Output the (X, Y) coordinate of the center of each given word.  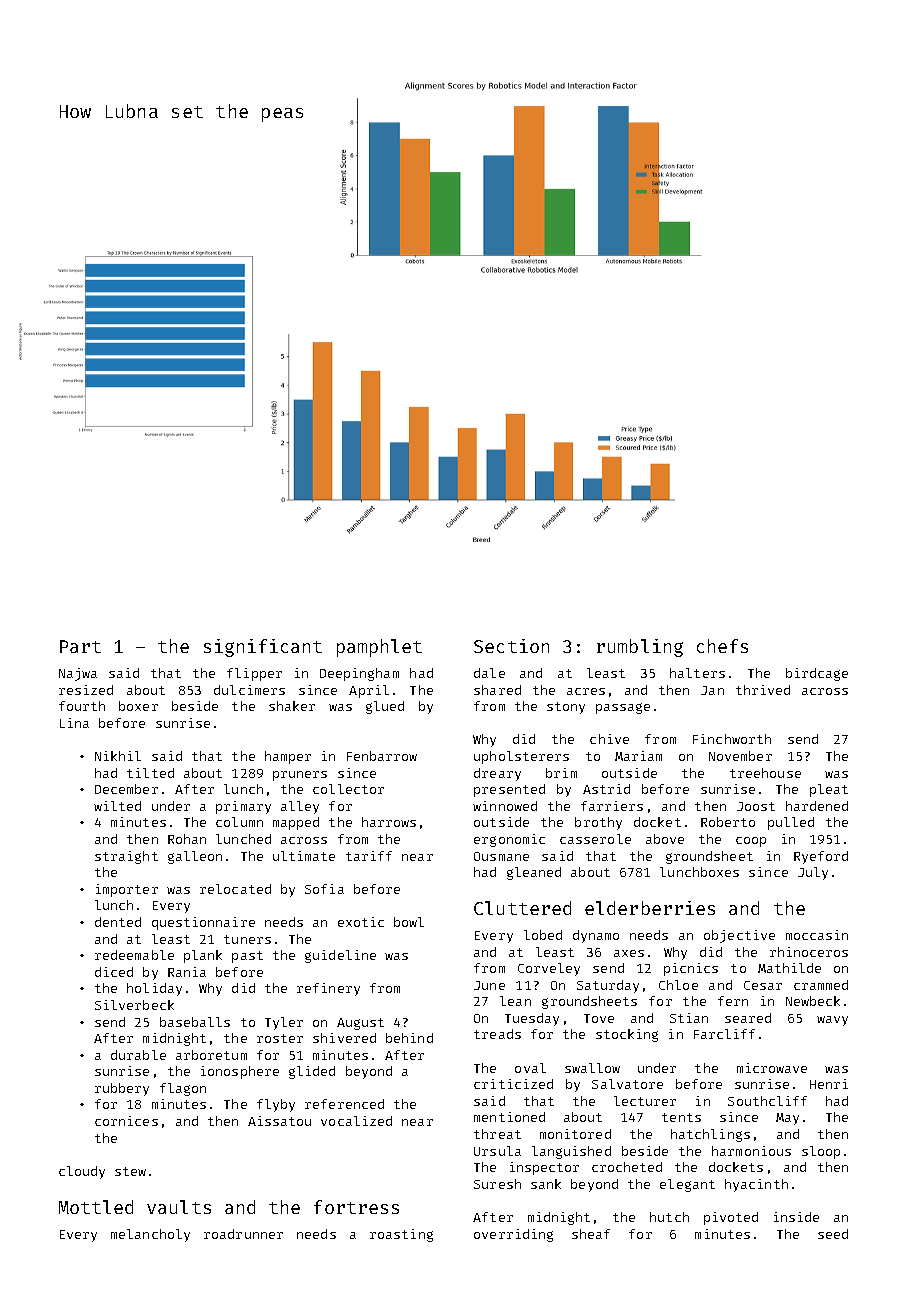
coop (751, 842)
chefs (722, 646)
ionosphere (240, 1072)
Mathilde (789, 968)
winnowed (505, 806)
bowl (409, 922)
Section (511, 646)
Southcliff (767, 1101)
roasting (401, 1235)
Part (80, 646)
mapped (296, 823)
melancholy (150, 1235)
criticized (513, 1084)
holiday (154, 989)
